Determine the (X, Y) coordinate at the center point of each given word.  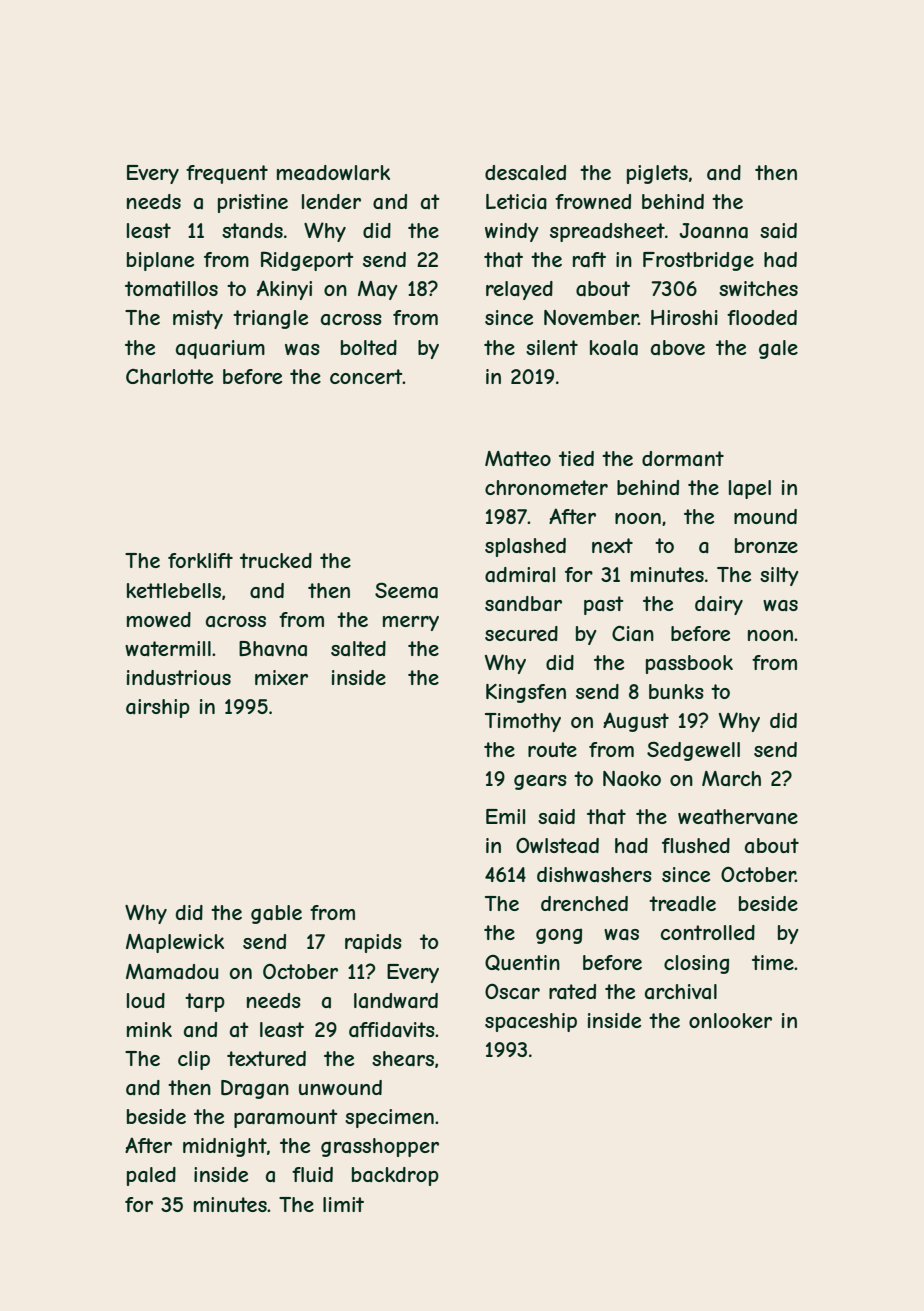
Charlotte (169, 377)
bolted (369, 347)
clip (194, 1060)
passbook (689, 664)
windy (512, 232)
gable (276, 914)
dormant (683, 459)
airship (158, 708)
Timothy (523, 722)
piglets (657, 174)
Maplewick (175, 943)
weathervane (738, 816)
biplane (160, 261)
